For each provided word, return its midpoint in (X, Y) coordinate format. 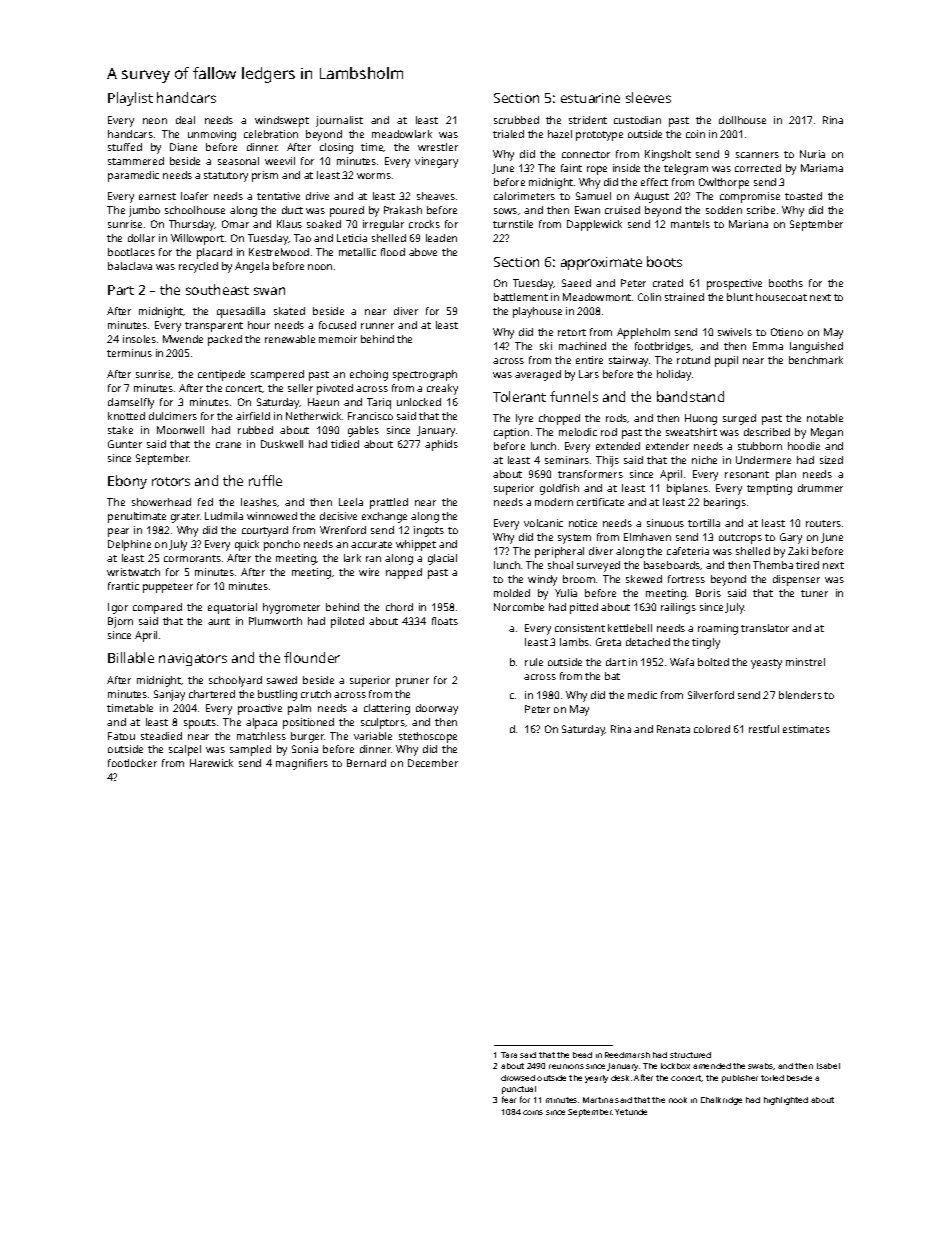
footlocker (132, 763)
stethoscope (428, 737)
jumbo (144, 211)
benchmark (816, 360)
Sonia (305, 749)
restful (764, 729)
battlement (521, 297)
